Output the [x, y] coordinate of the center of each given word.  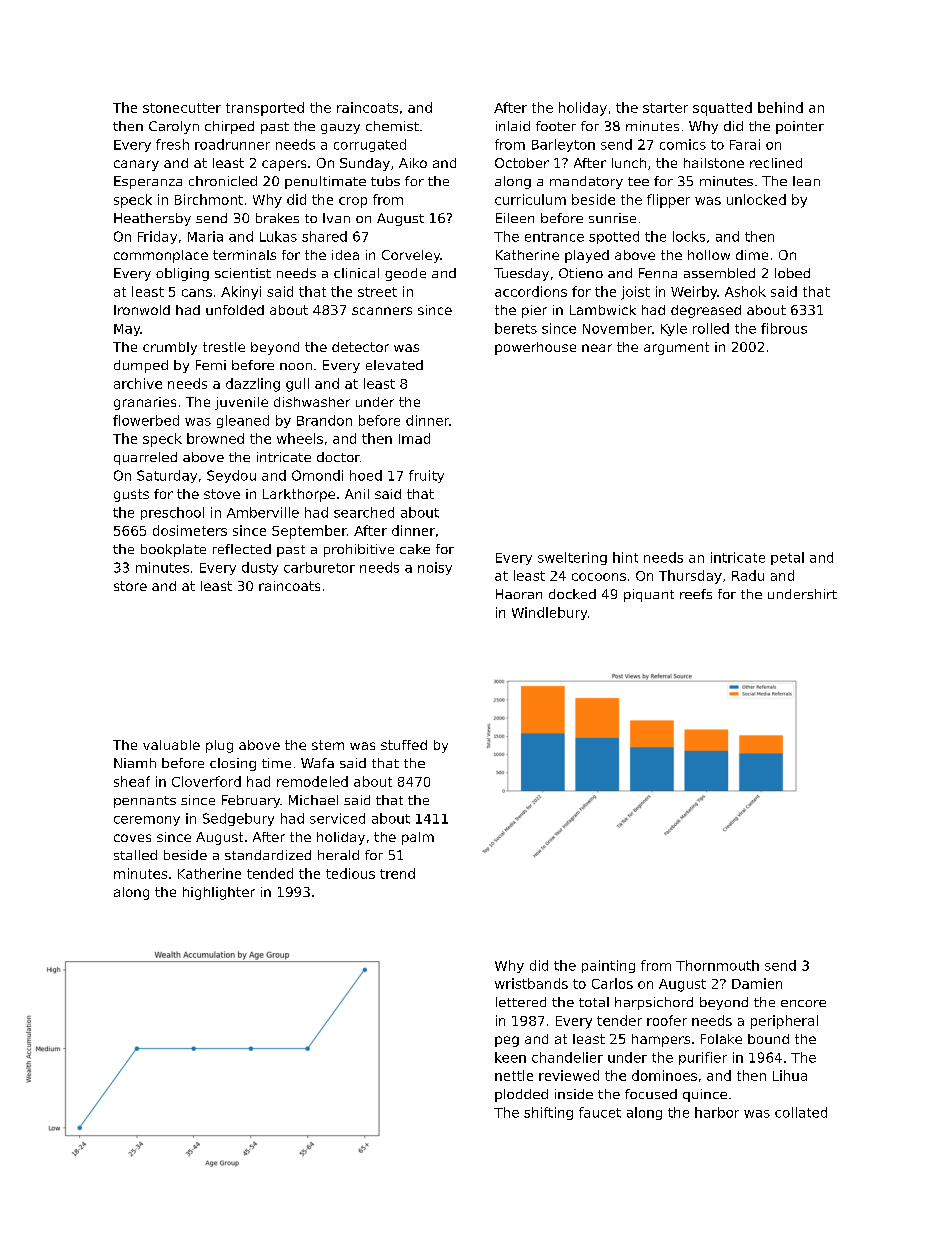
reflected [242, 549]
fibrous [784, 328]
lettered [521, 1002]
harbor [717, 1112]
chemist [392, 126]
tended [270, 873]
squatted [722, 109]
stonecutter [182, 108]
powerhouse [535, 348]
